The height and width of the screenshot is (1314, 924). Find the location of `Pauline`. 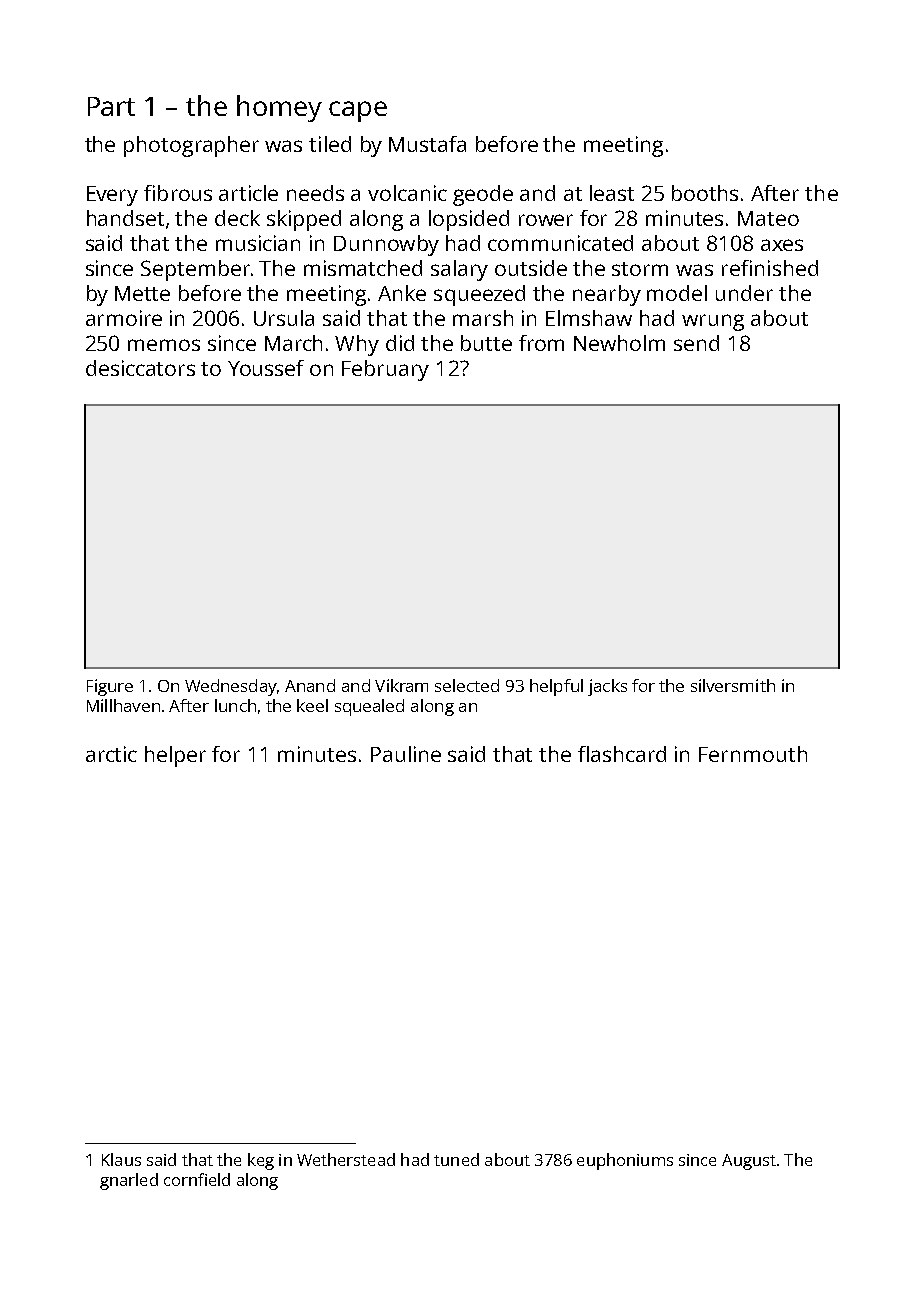

Pauline is located at coordinates (406, 754).
